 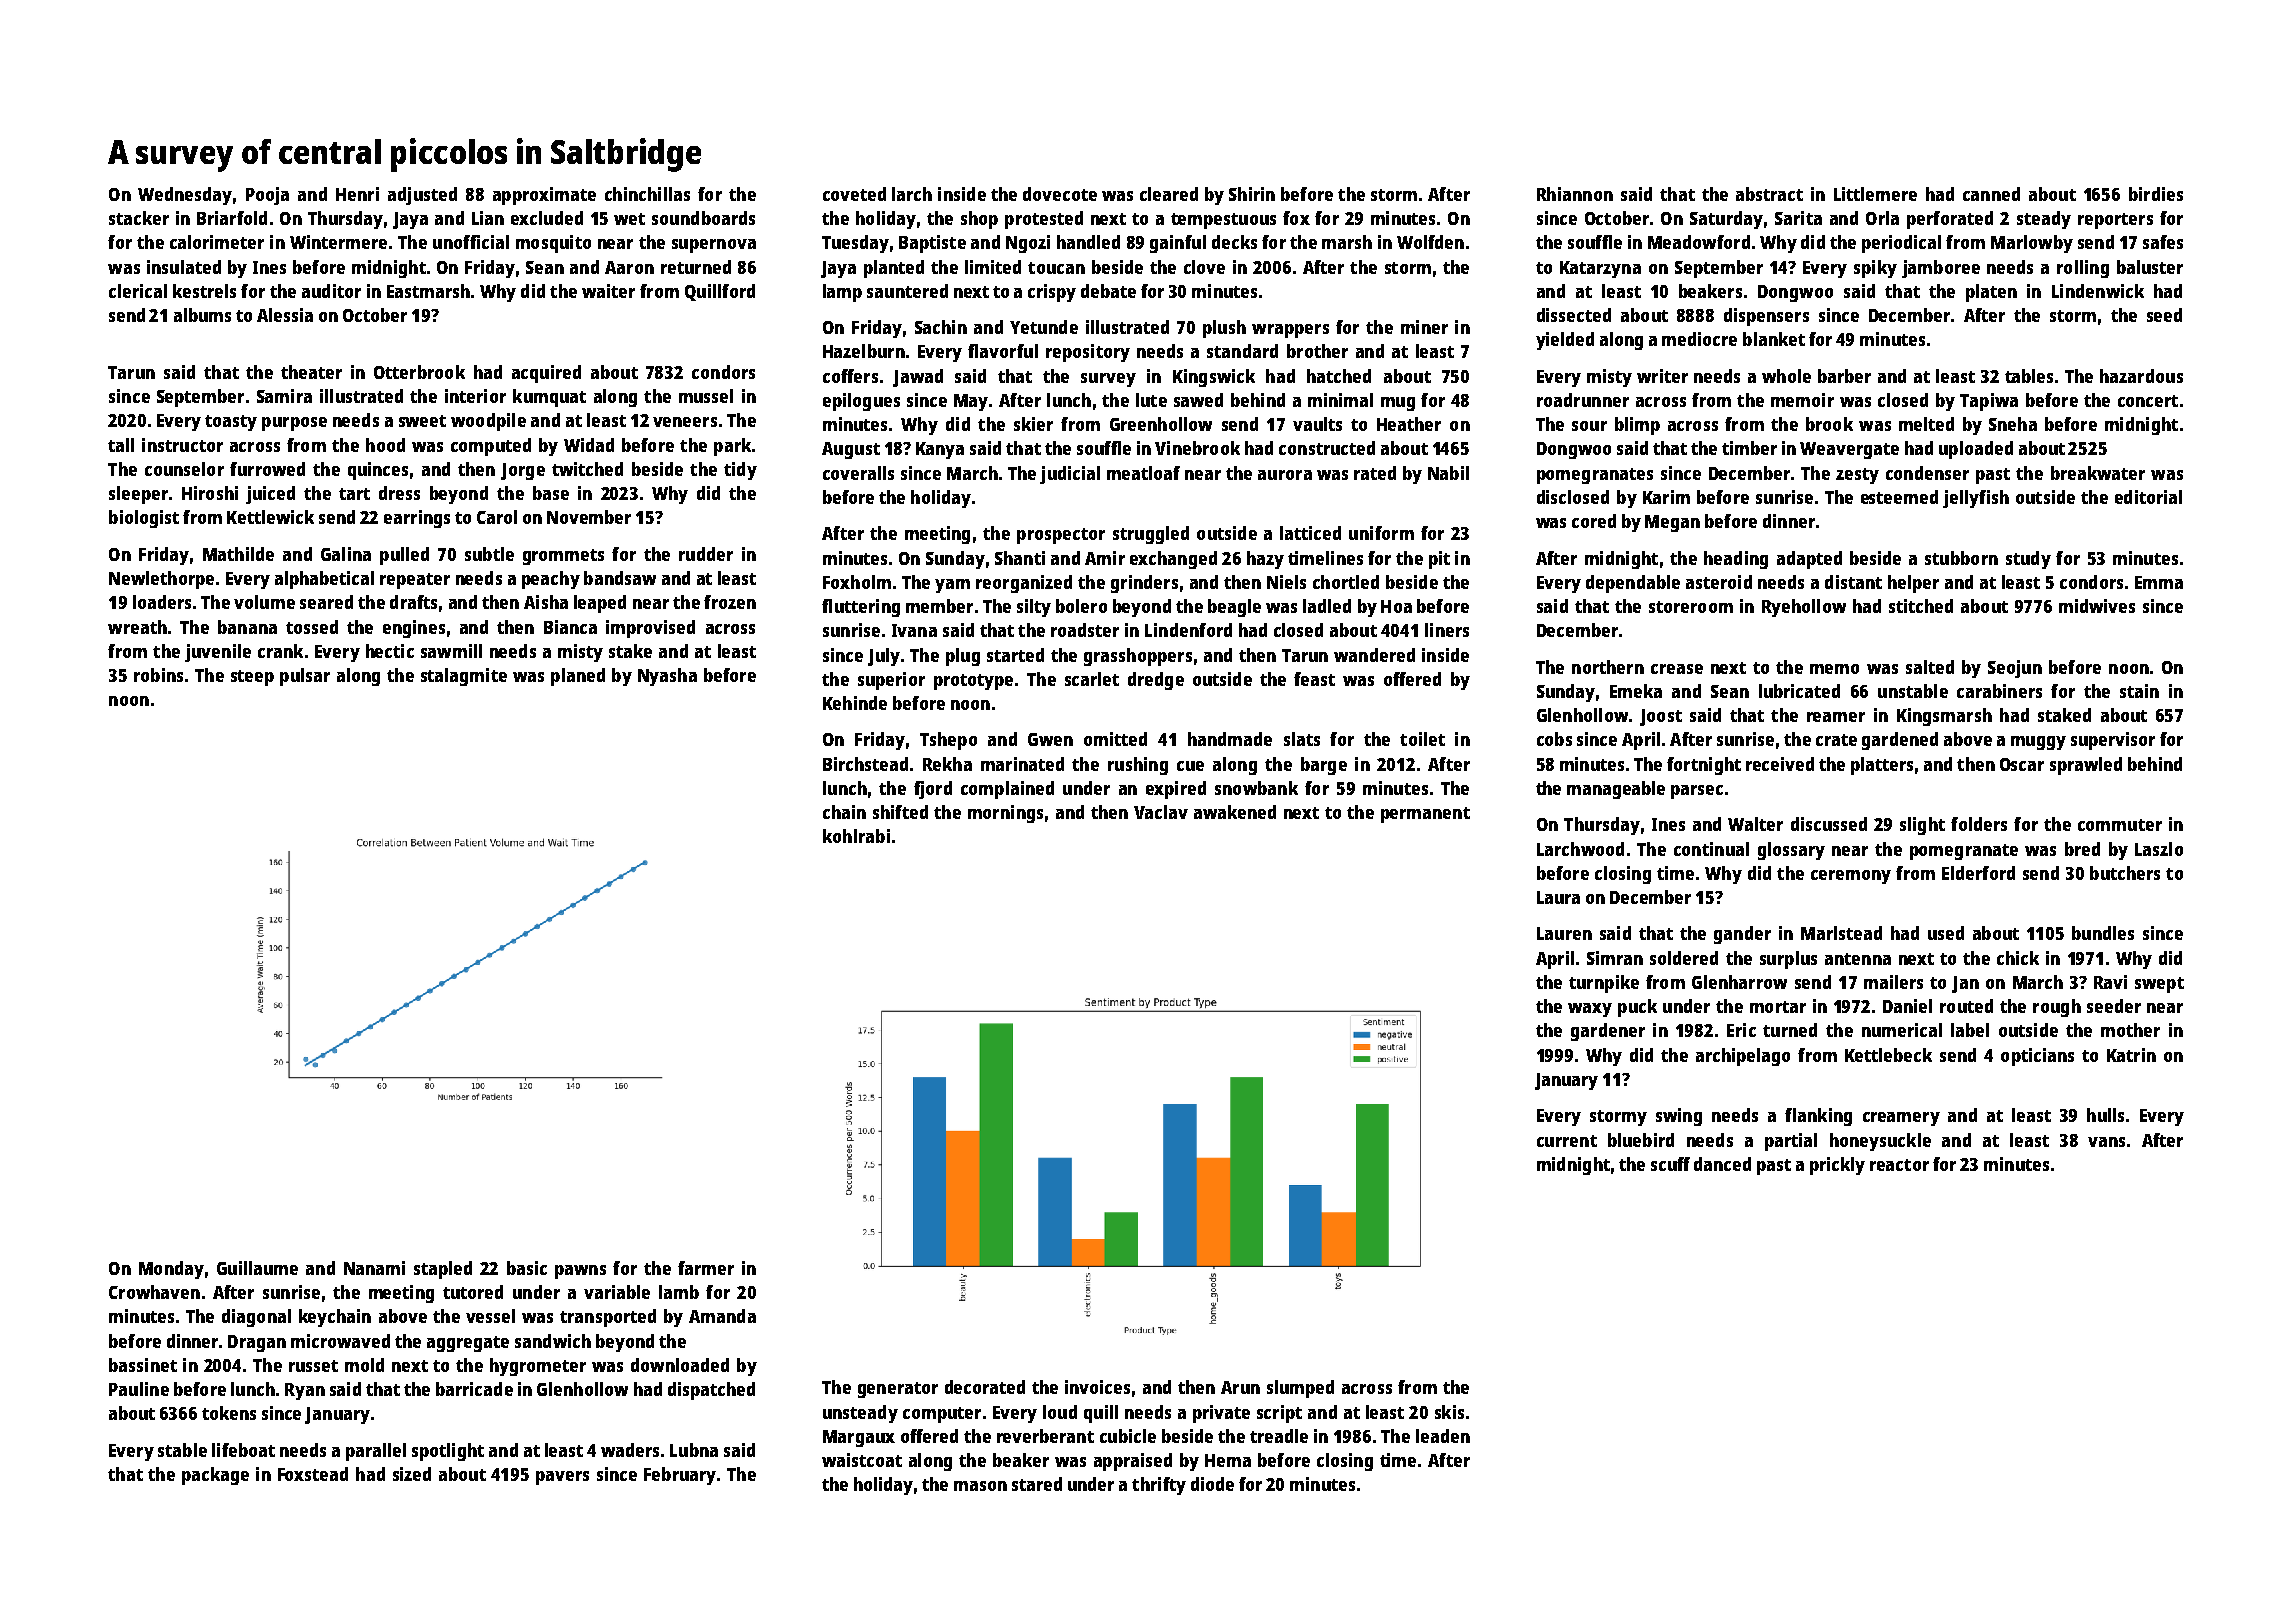 I want to click on acquired, so click(x=546, y=374).
